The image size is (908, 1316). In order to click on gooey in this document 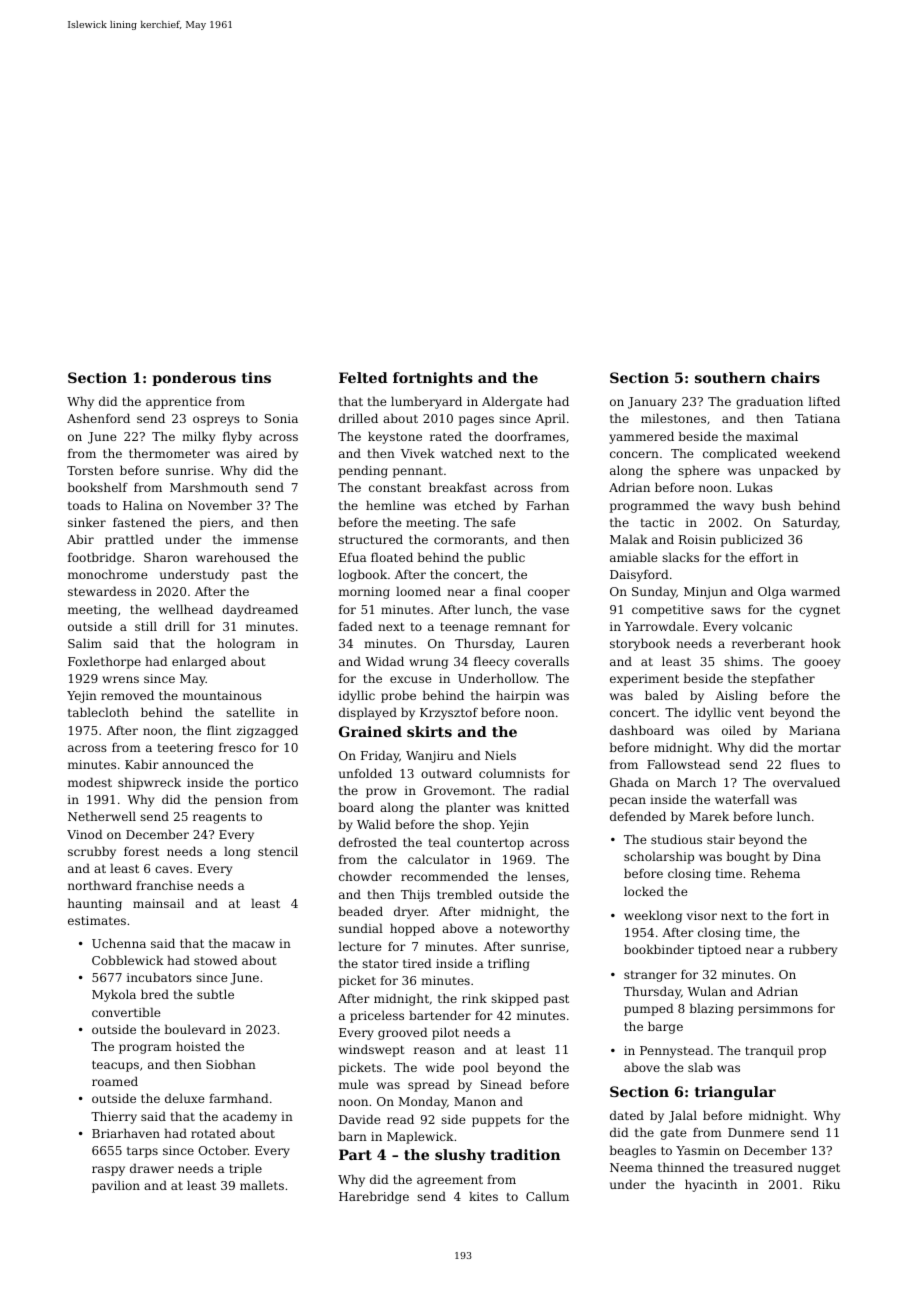, I will do `click(822, 664)`.
